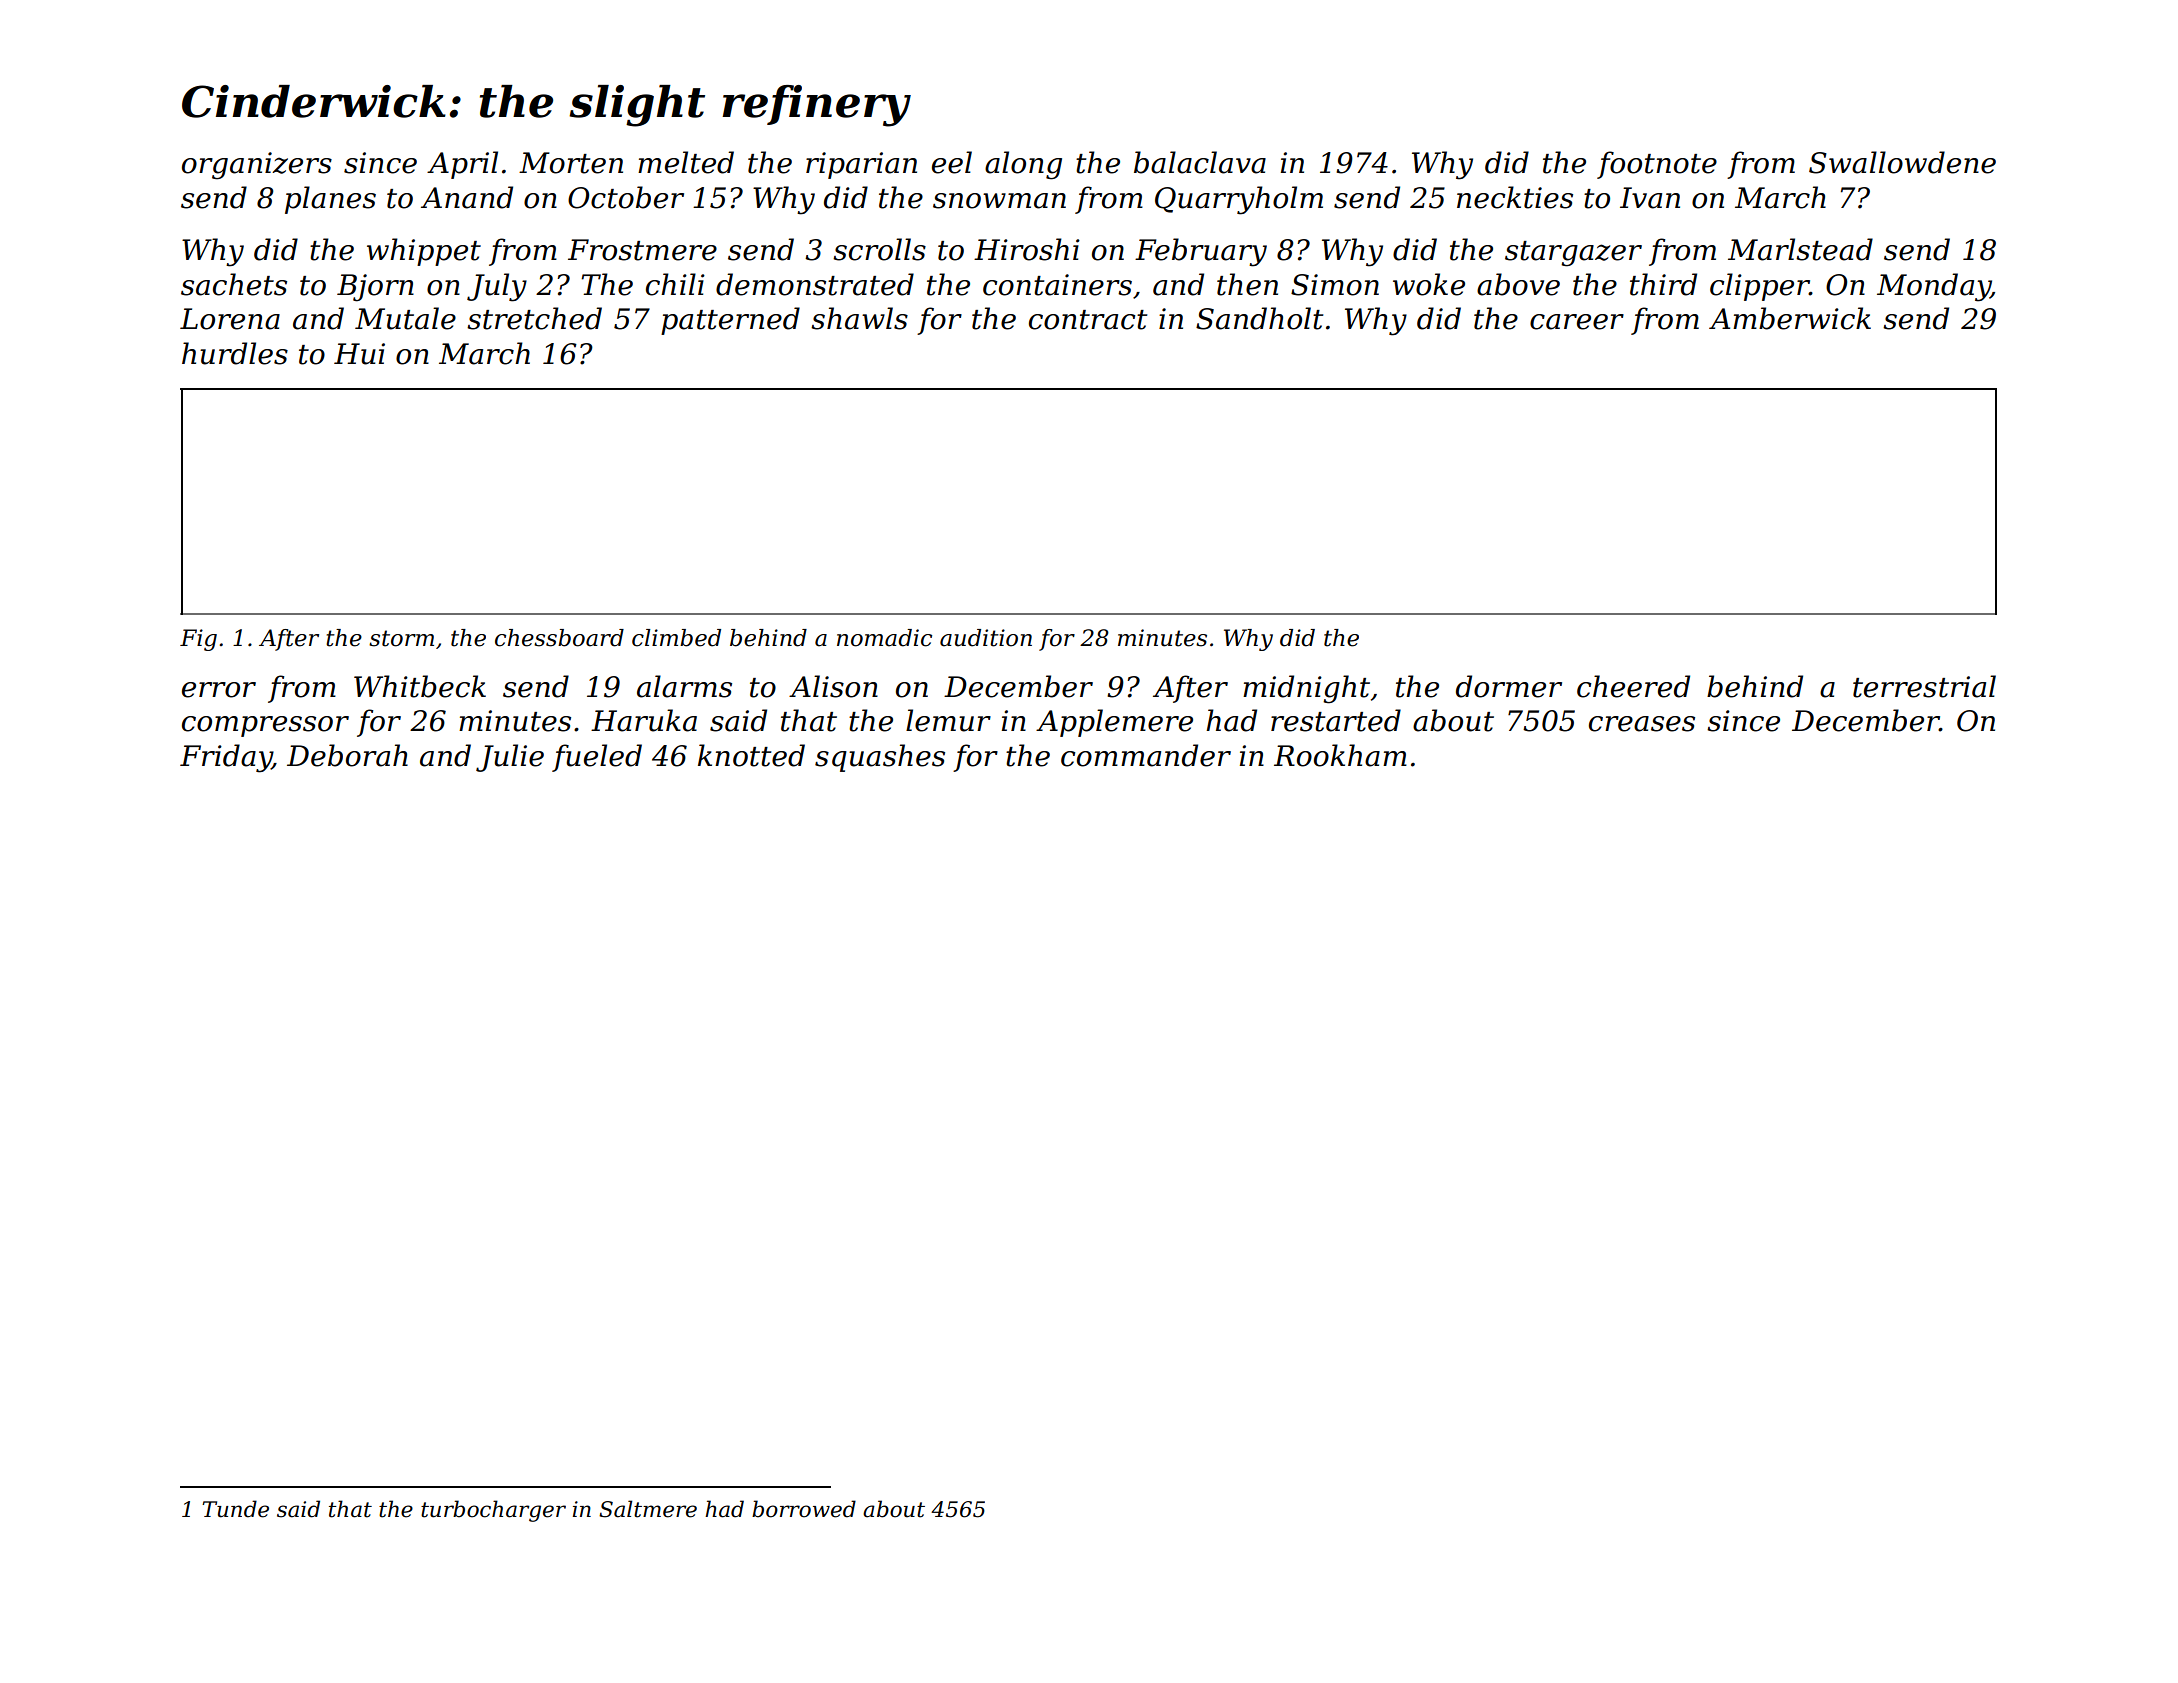 The height and width of the screenshot is (1683, 2178). What do you see at coordinates (1642, 724) in the screenshot?
I see `creases` at bounding box center [1642, 724].
